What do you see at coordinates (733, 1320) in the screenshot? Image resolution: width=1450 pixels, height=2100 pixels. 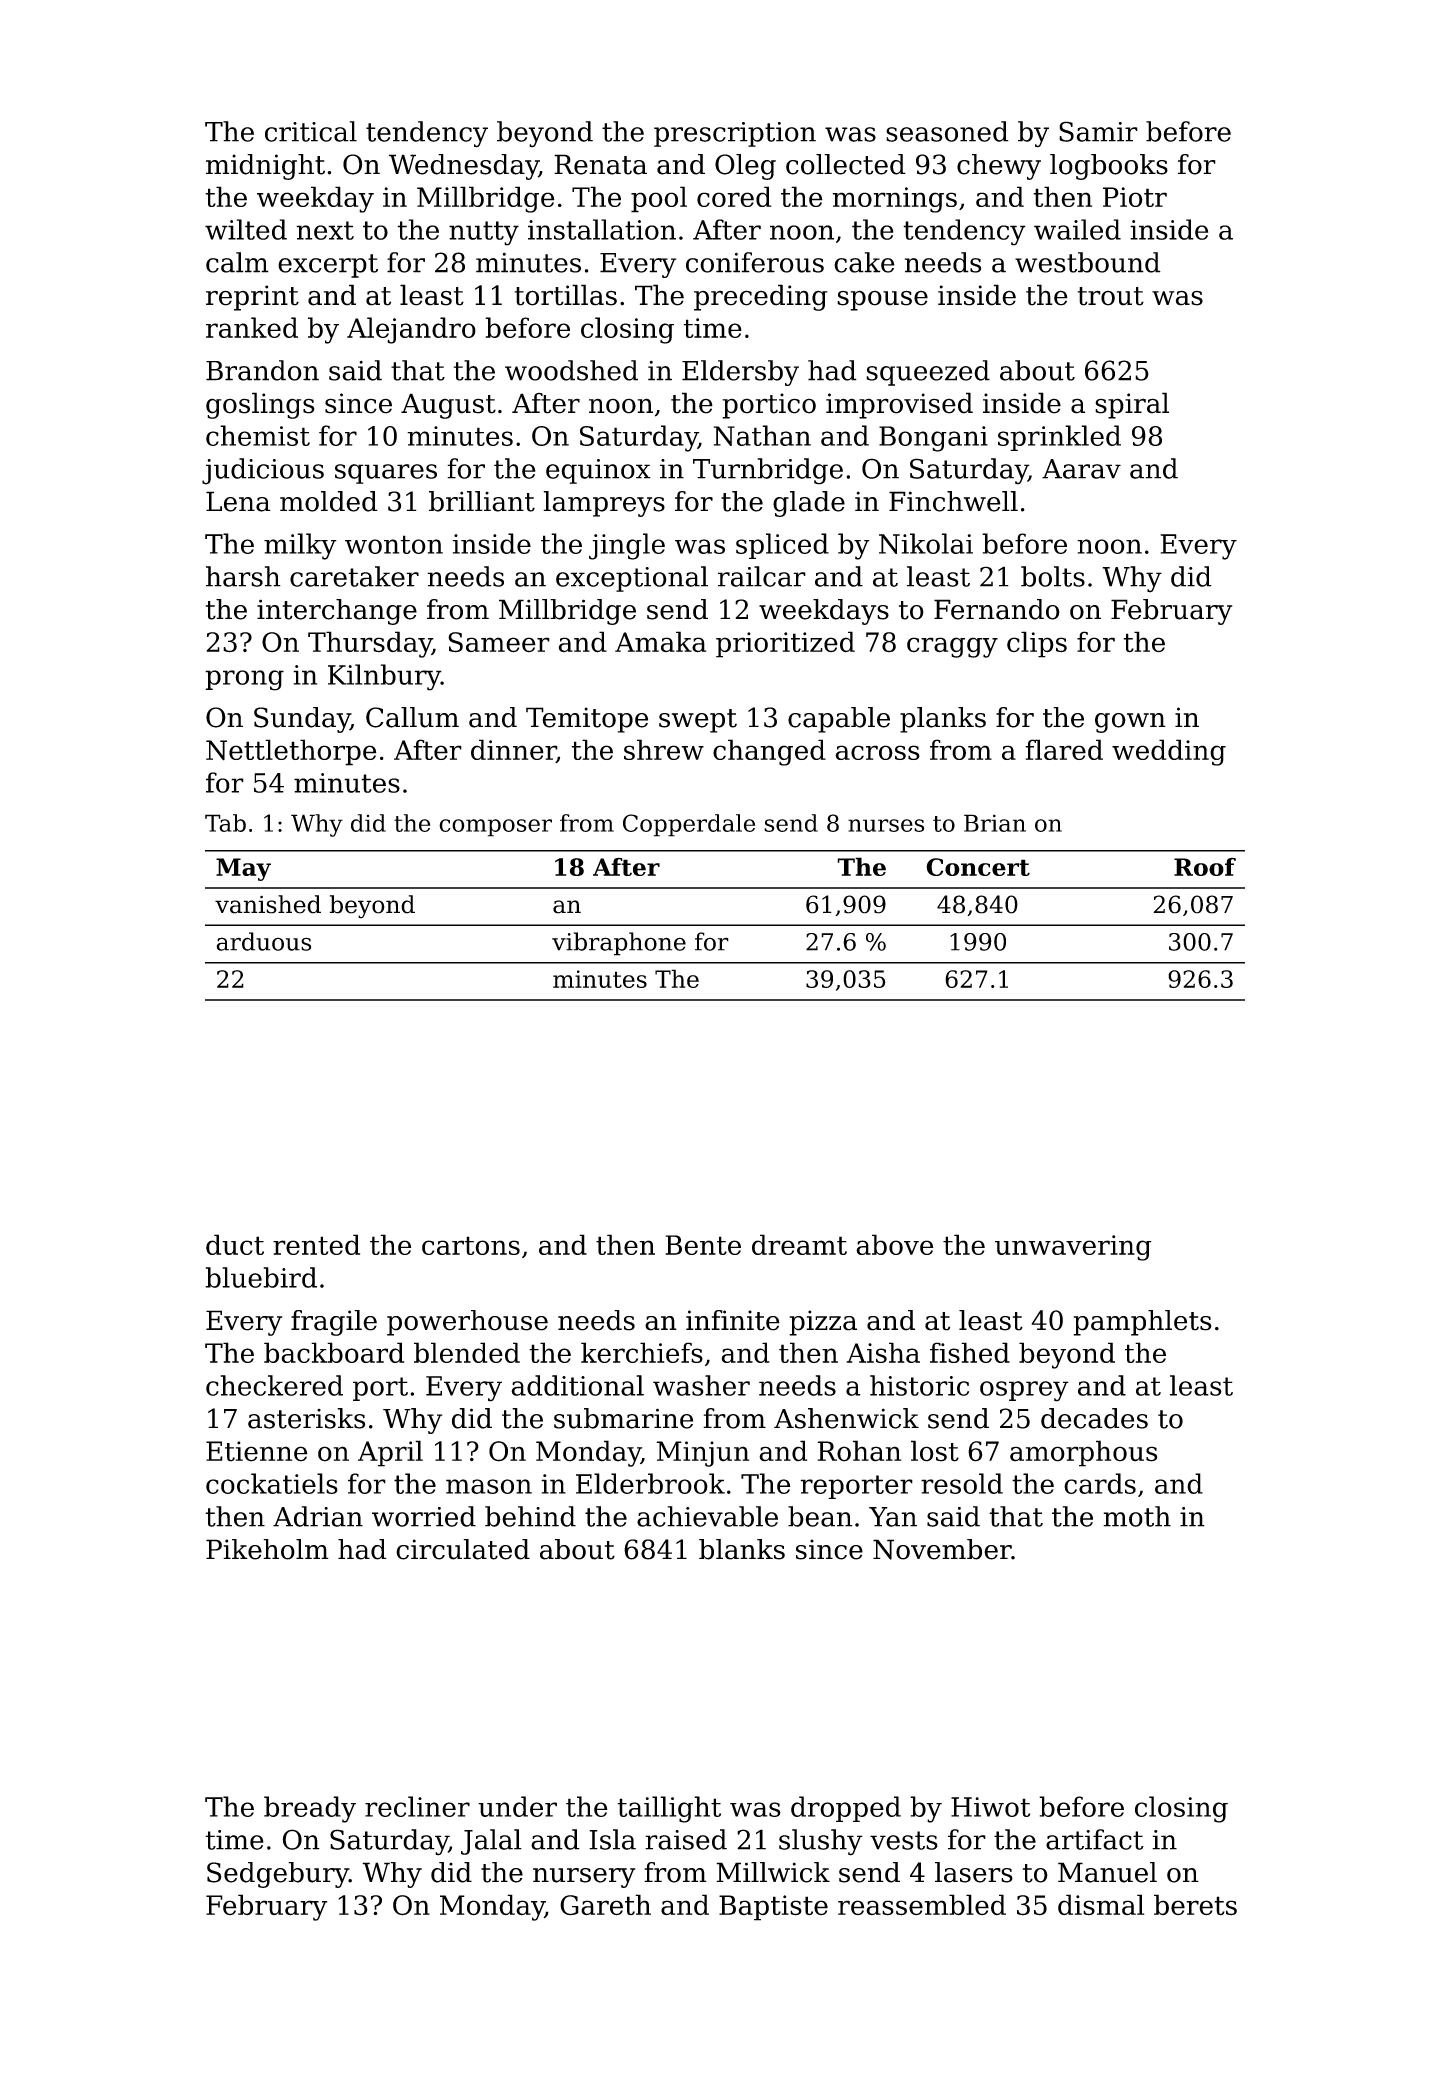 I see `infinite` at bounding box center [733, 1320].
